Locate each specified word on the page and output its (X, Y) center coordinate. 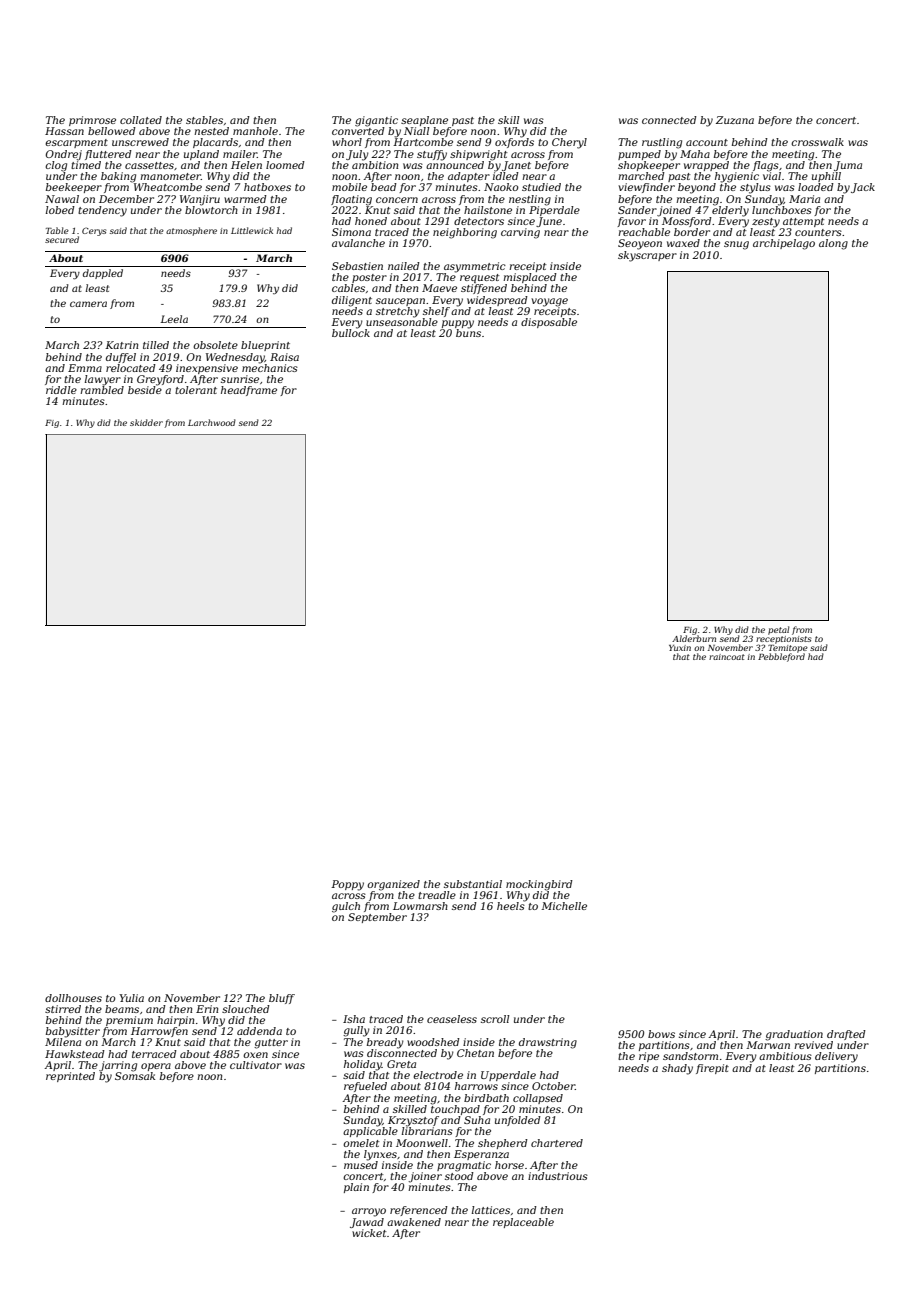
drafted (846, 1035)
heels (511, 906)
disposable (549, 323)
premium (129, 1021)
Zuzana (735, 120)
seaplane (424, 121)
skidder (146, 422)
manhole (255, 131)
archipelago (784, 244)
